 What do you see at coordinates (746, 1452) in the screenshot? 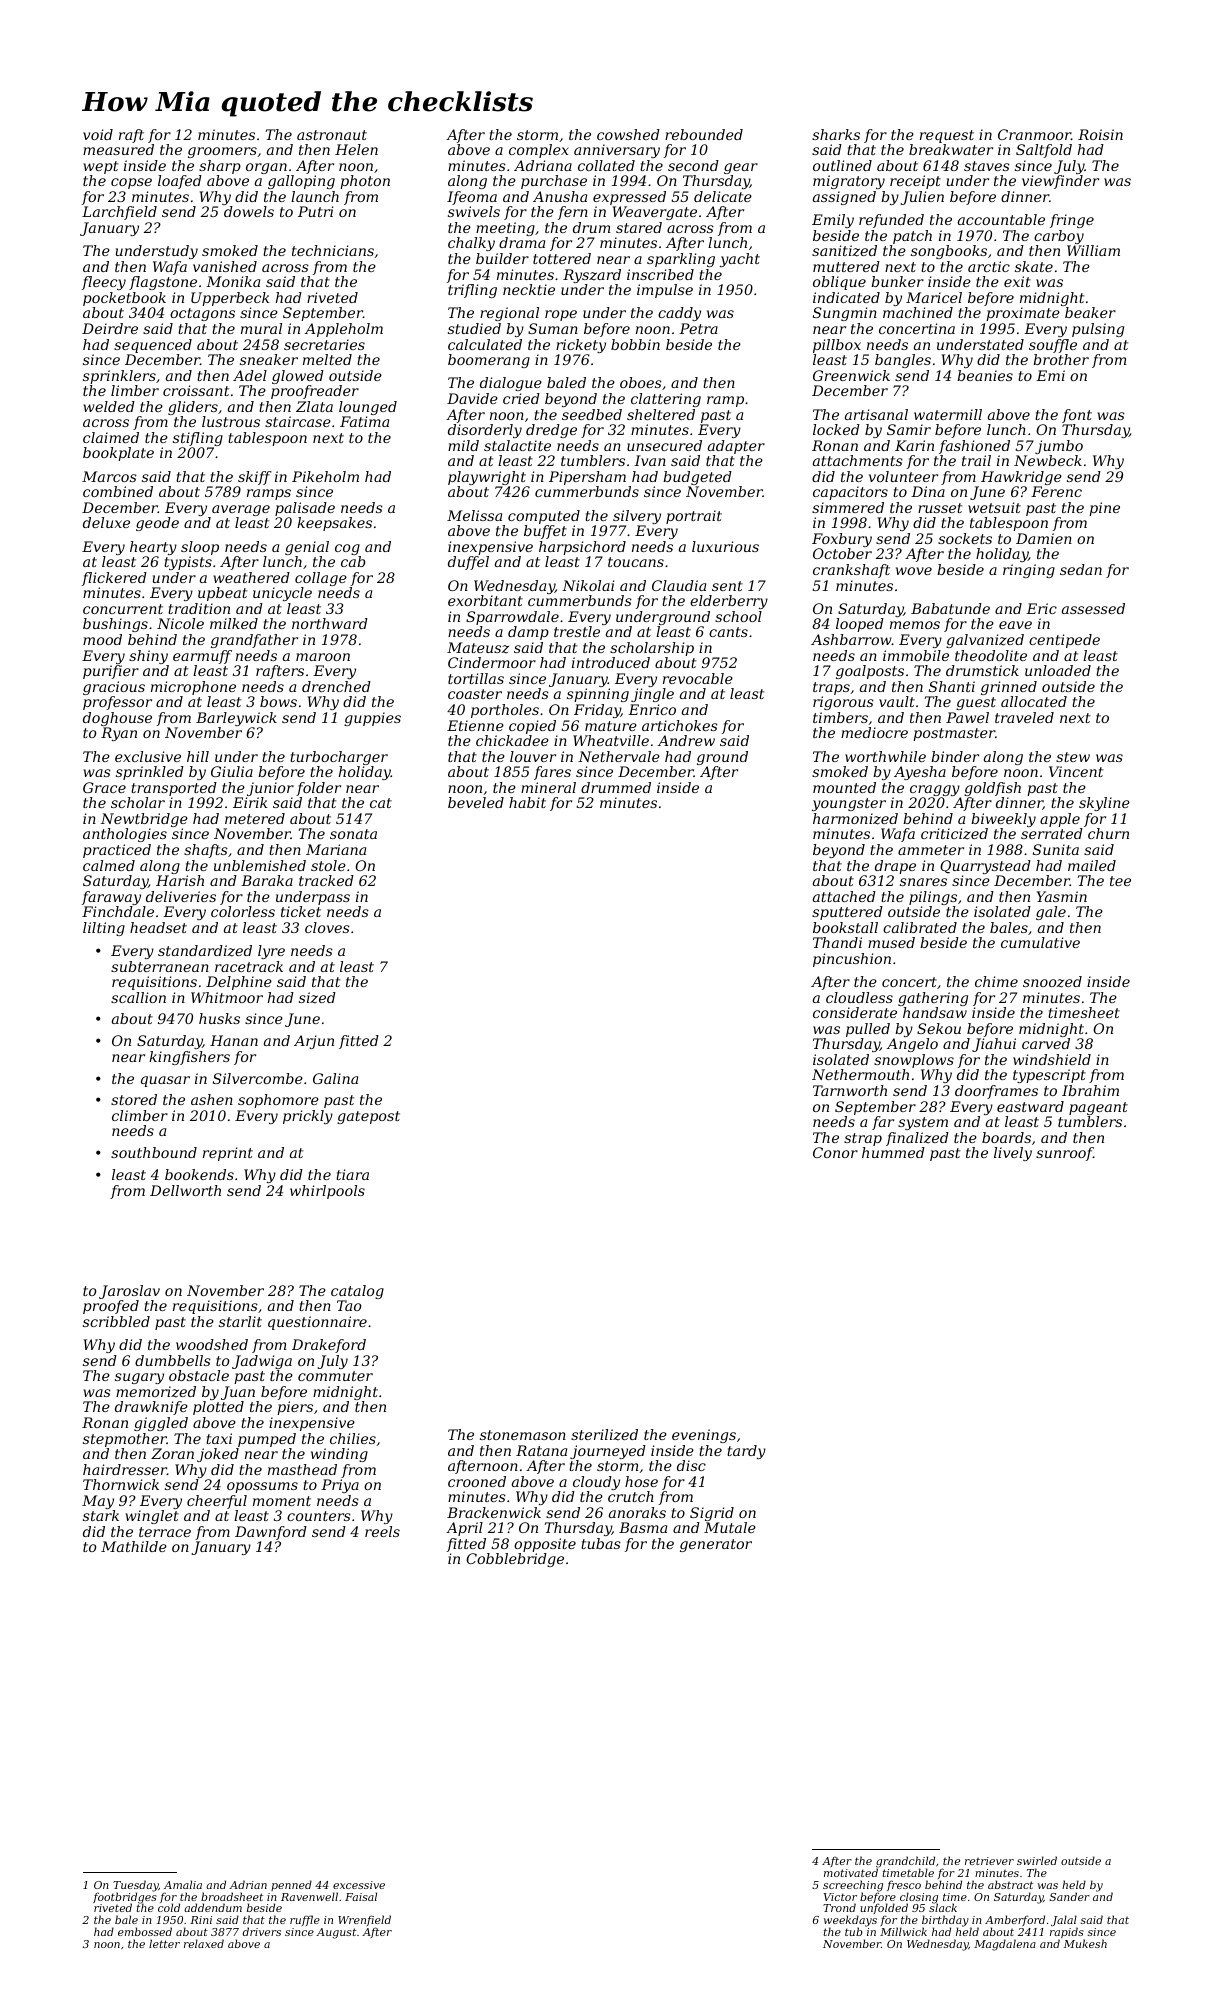
I see `tardy` at bounding box center [746, 1452].
